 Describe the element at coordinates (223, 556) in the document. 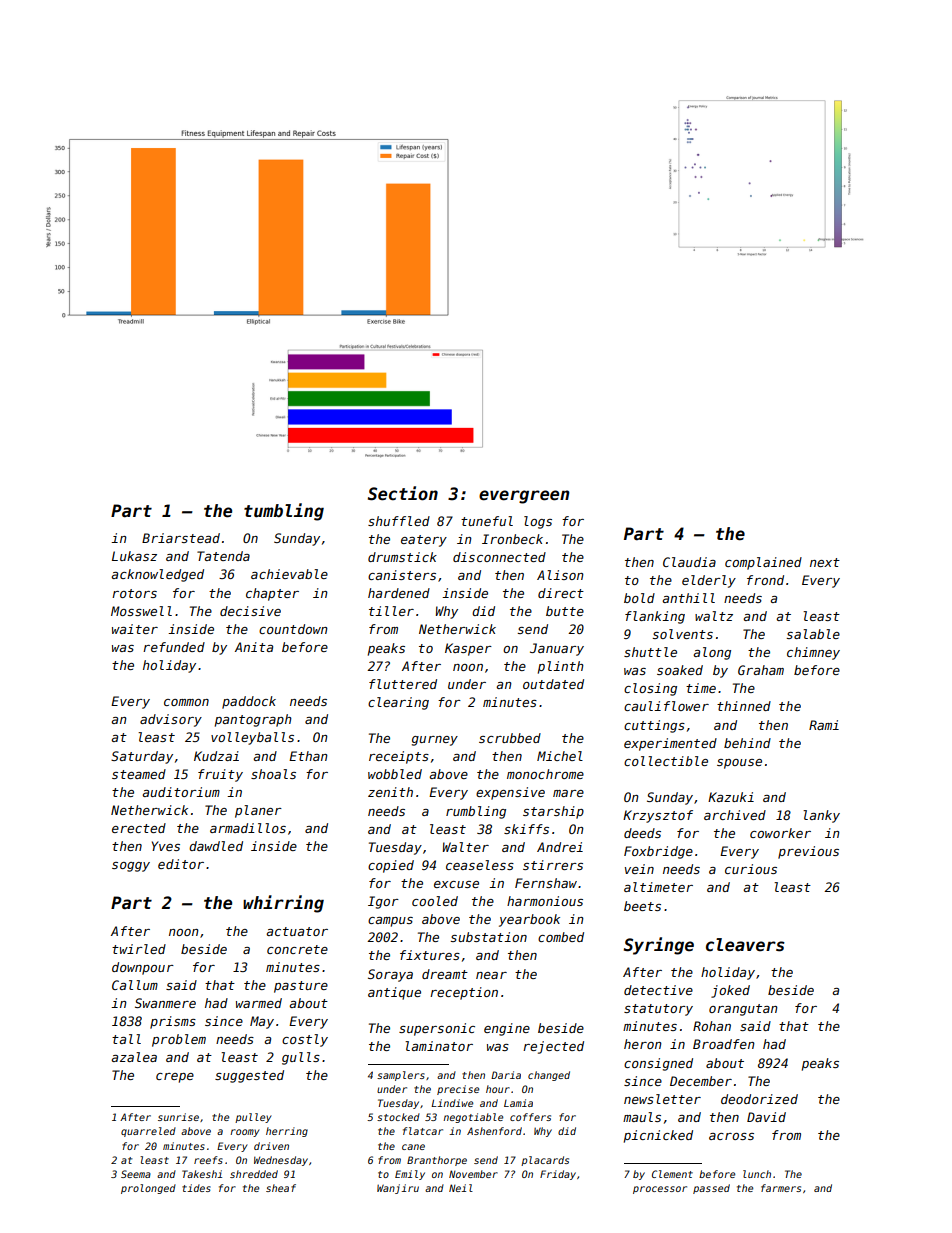

I see `Tatenda` at that location.
